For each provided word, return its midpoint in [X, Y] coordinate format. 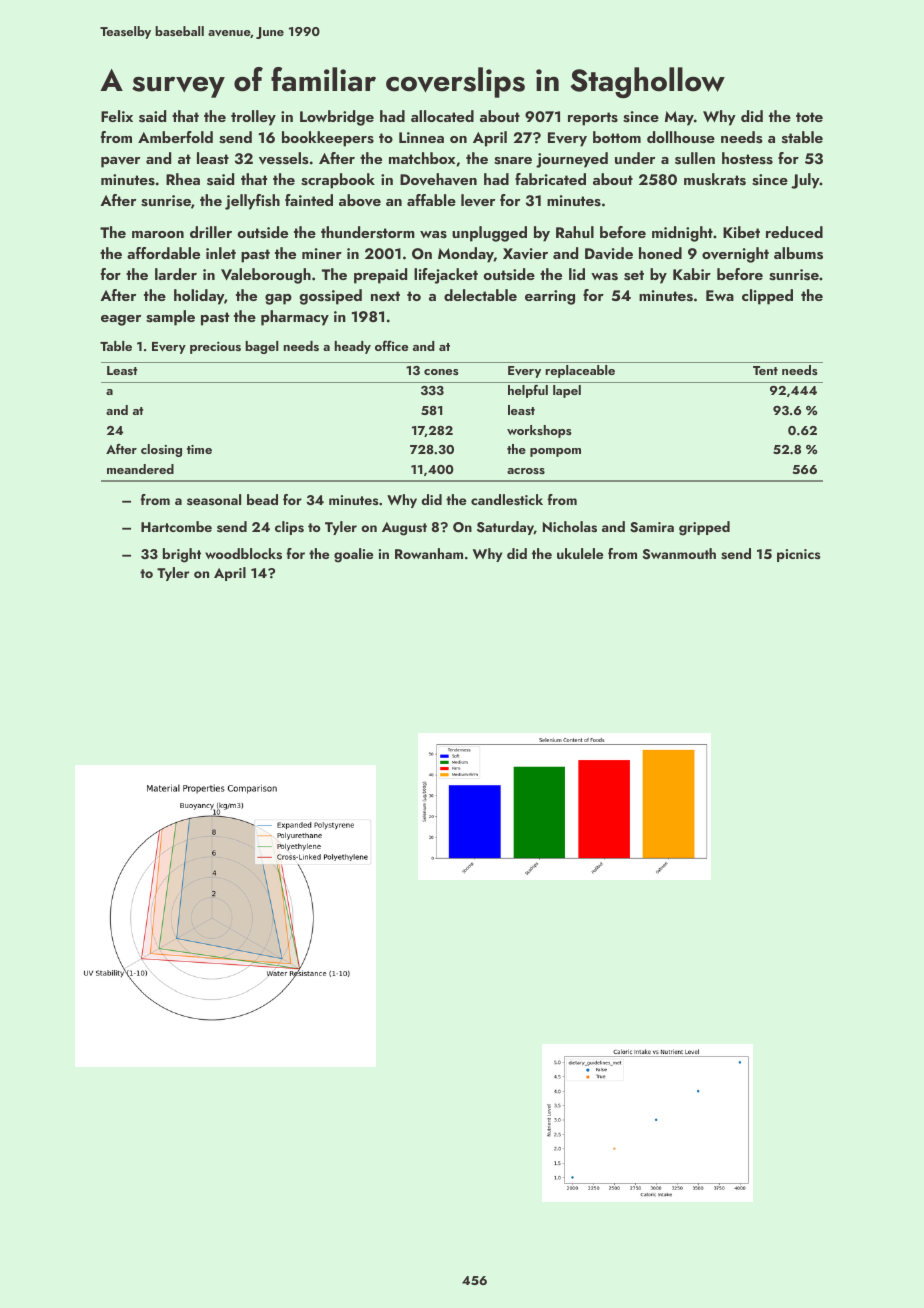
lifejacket [446, 276]
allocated [442, 116]
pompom [555, 452]
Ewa [720, 295]
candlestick [507, 500]
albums [798, 253]
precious [215, 347]
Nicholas [570, 527]
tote [809, 117]
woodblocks [243, 554]
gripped [704, 528]
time [199, 449]
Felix [117, 116]
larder [176, 274]
